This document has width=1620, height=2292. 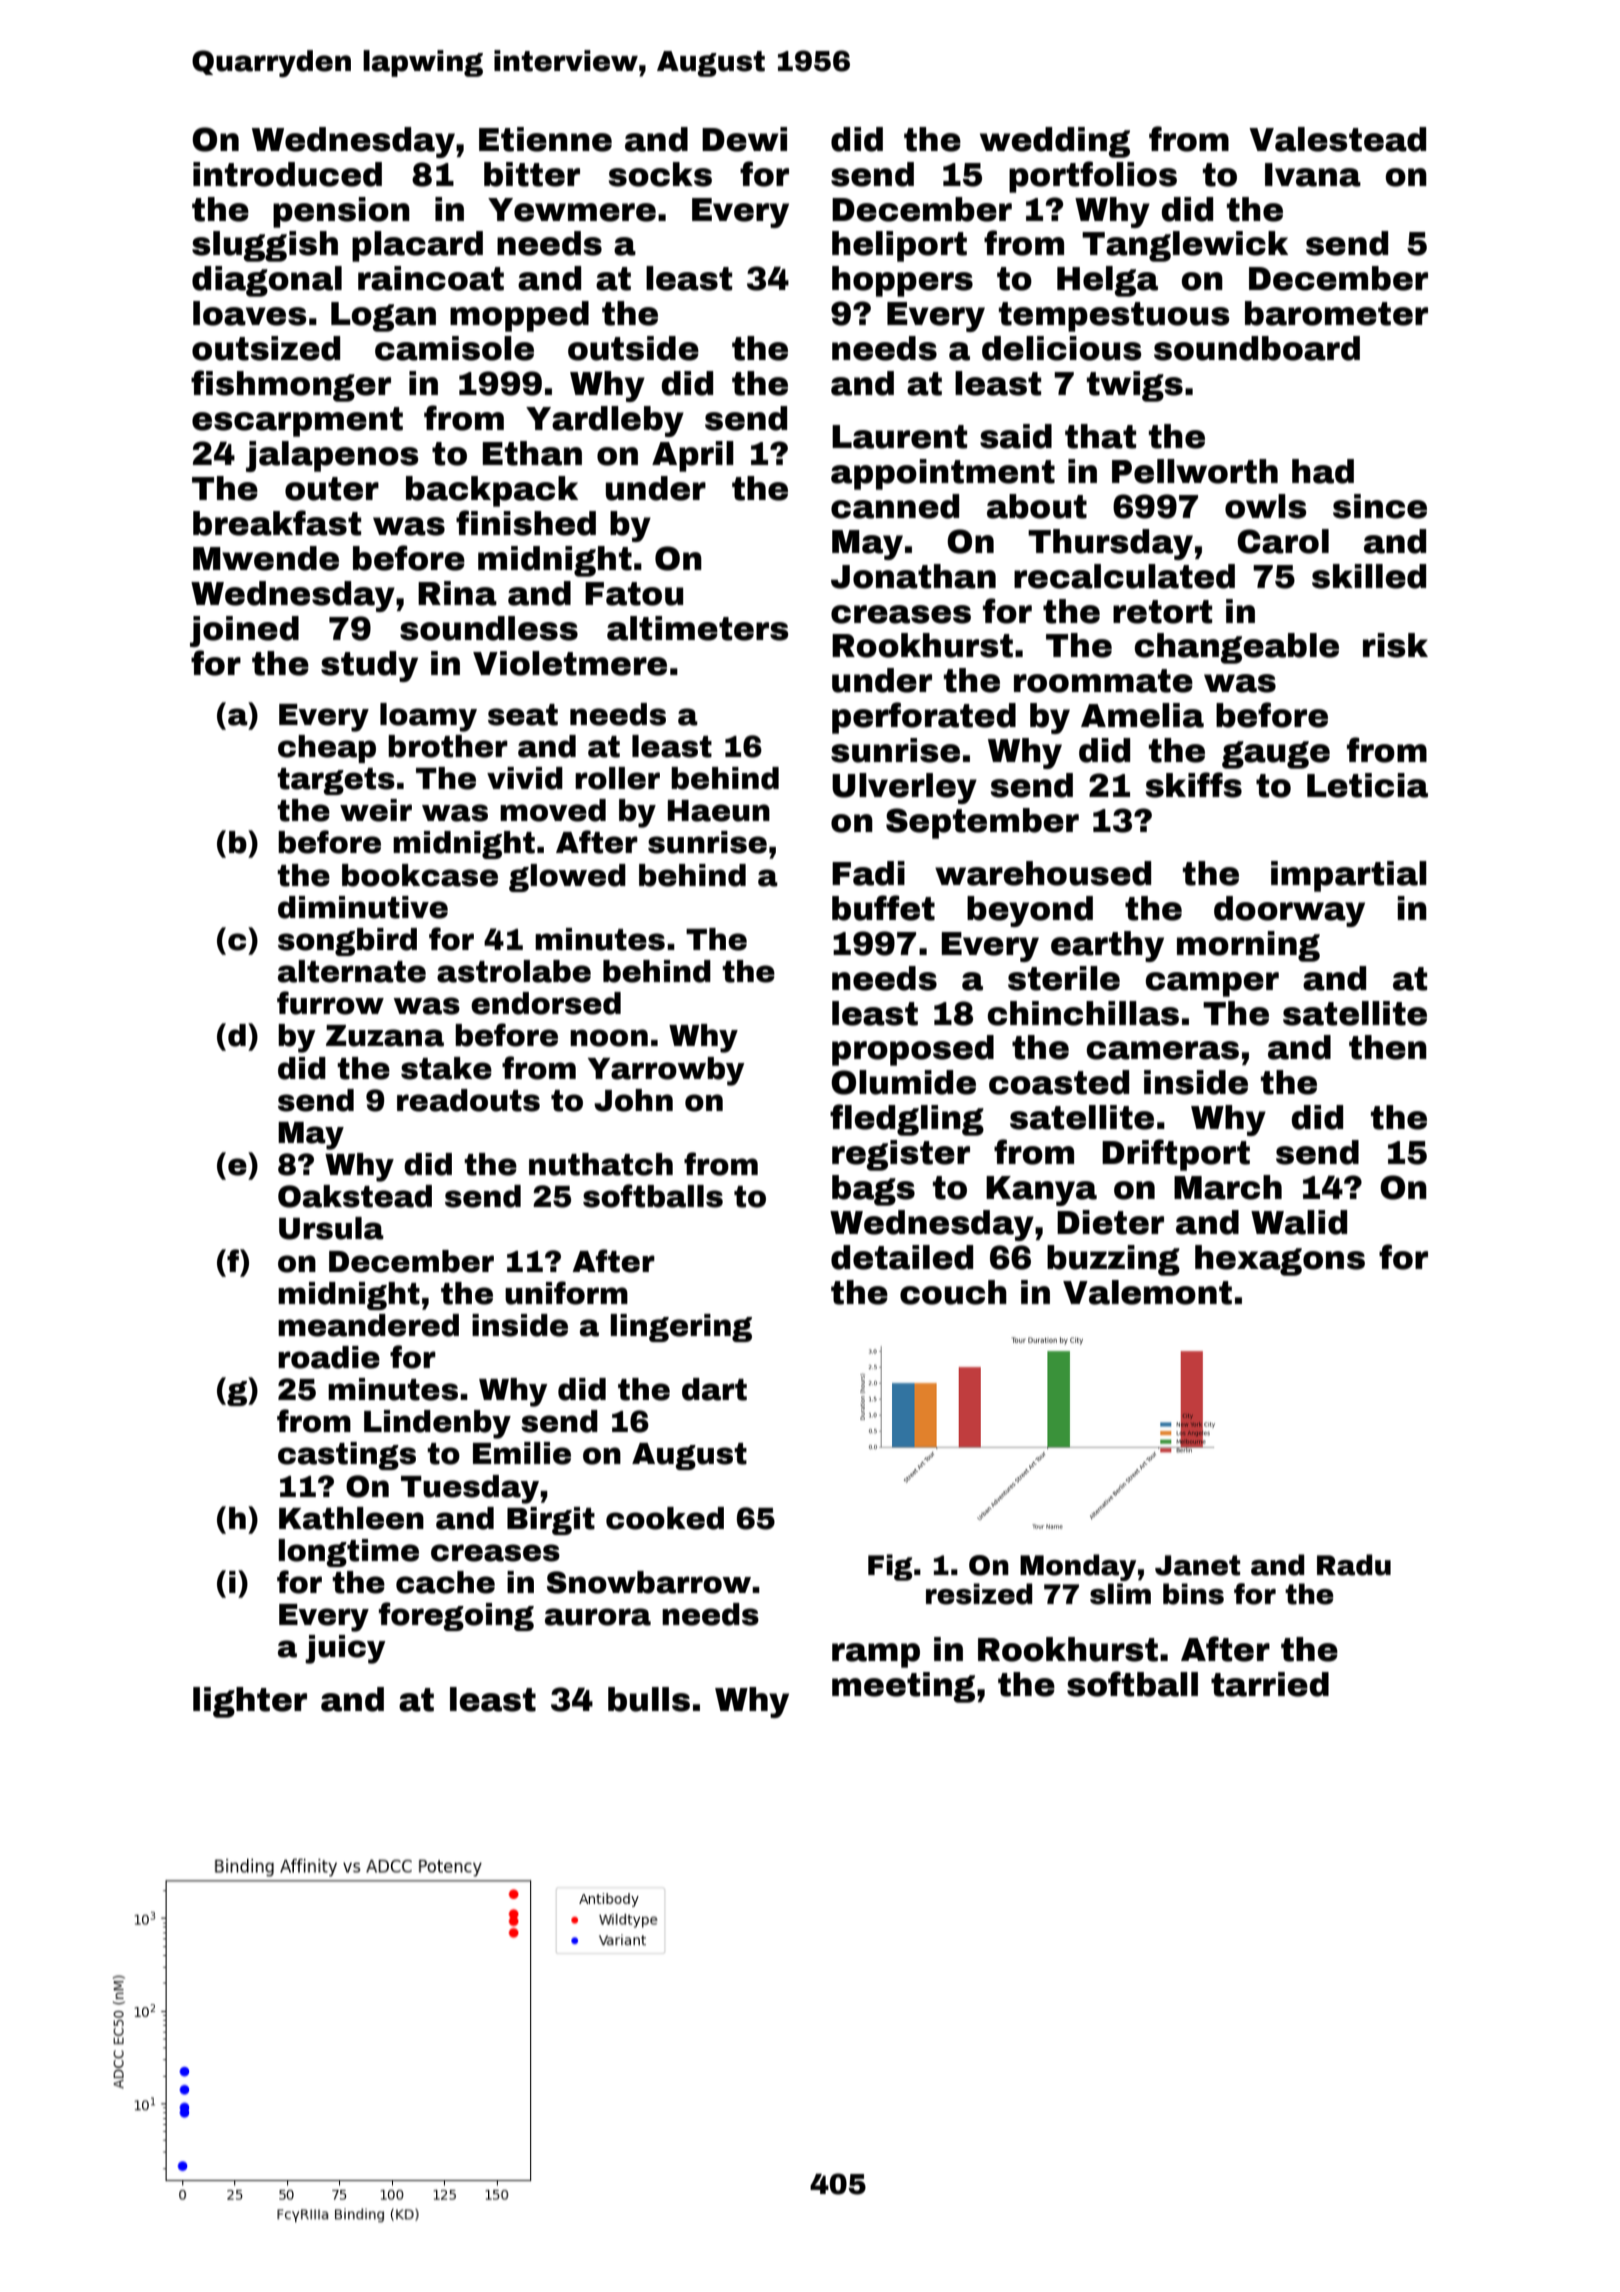 What do you see at coordinates (567, 878) in the document?
I see `glowed` at bounding box center [567, 878].
